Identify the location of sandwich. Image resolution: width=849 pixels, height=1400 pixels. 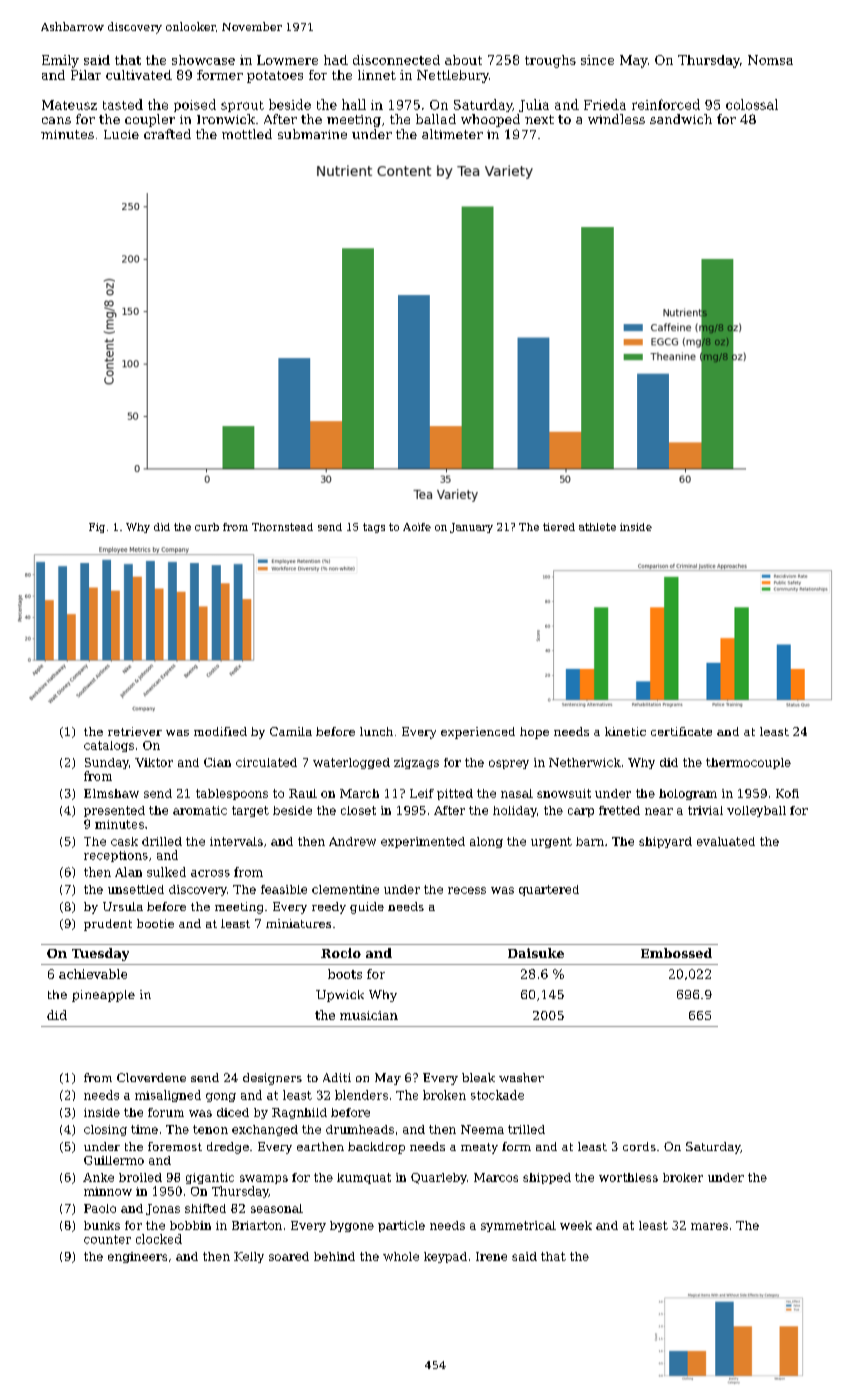
(681, 119).
